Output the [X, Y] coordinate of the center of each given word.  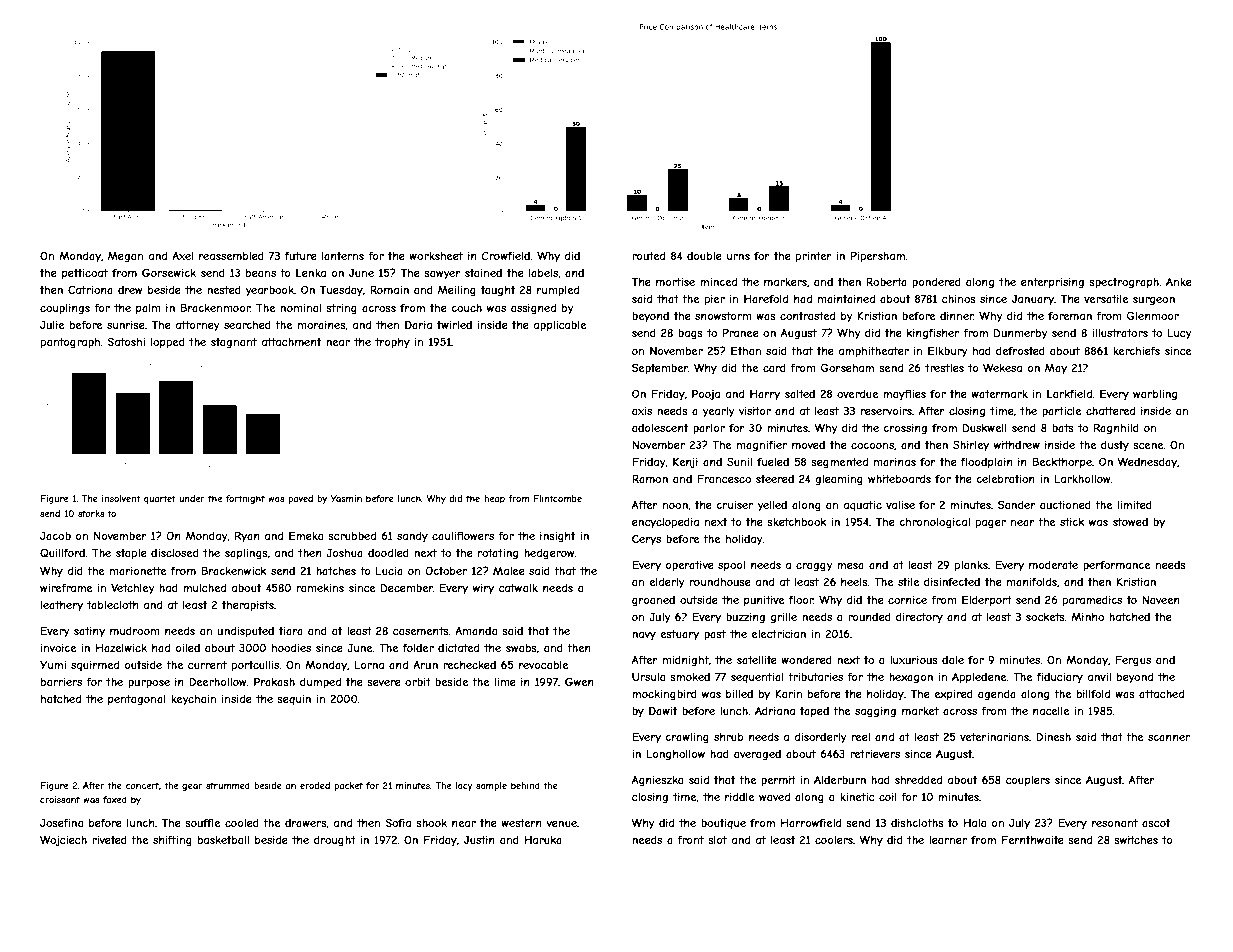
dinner [957, 316]
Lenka [311, 273]
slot [717, 840]
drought [335, 841]
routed [648, 256]
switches [1136, 840]
